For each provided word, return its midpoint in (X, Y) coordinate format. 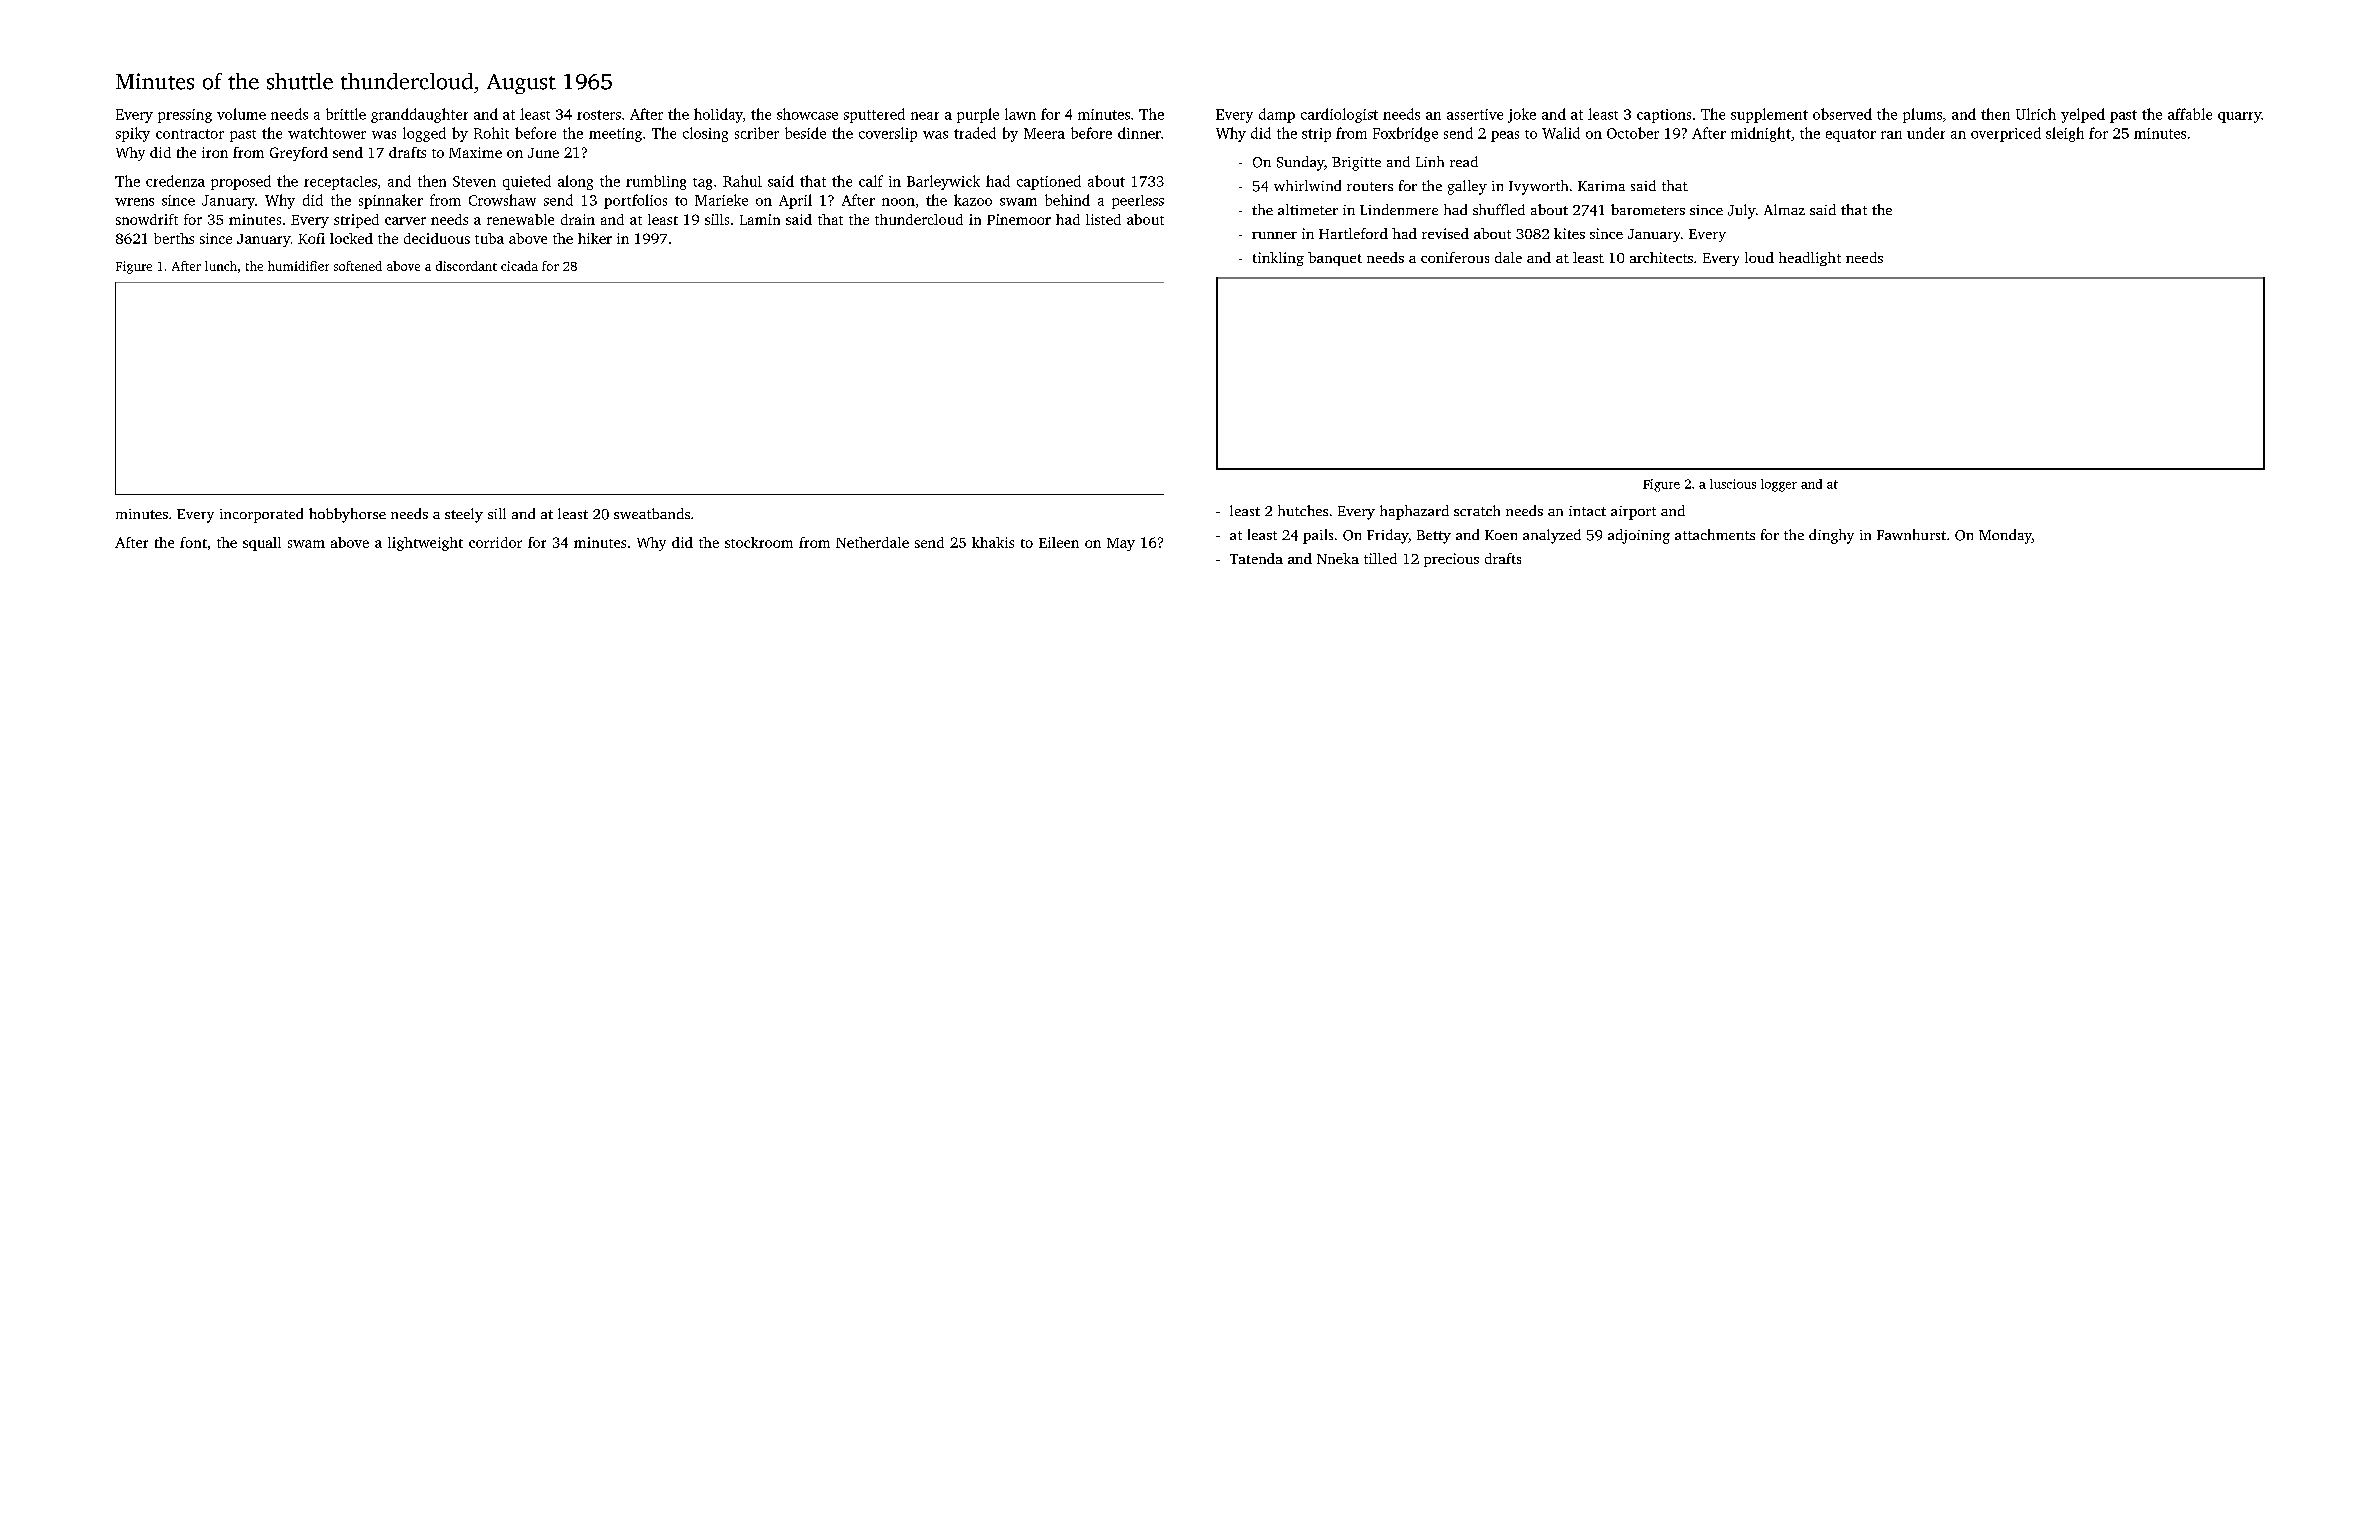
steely (464, 515)
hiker (595, 238)
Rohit (491, 133)
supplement (1769, 115)
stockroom (759, 542)
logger (1779, 485)
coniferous (1455, 257)
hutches (1303, 510)
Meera (1044, 133)
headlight (1810, 259)
